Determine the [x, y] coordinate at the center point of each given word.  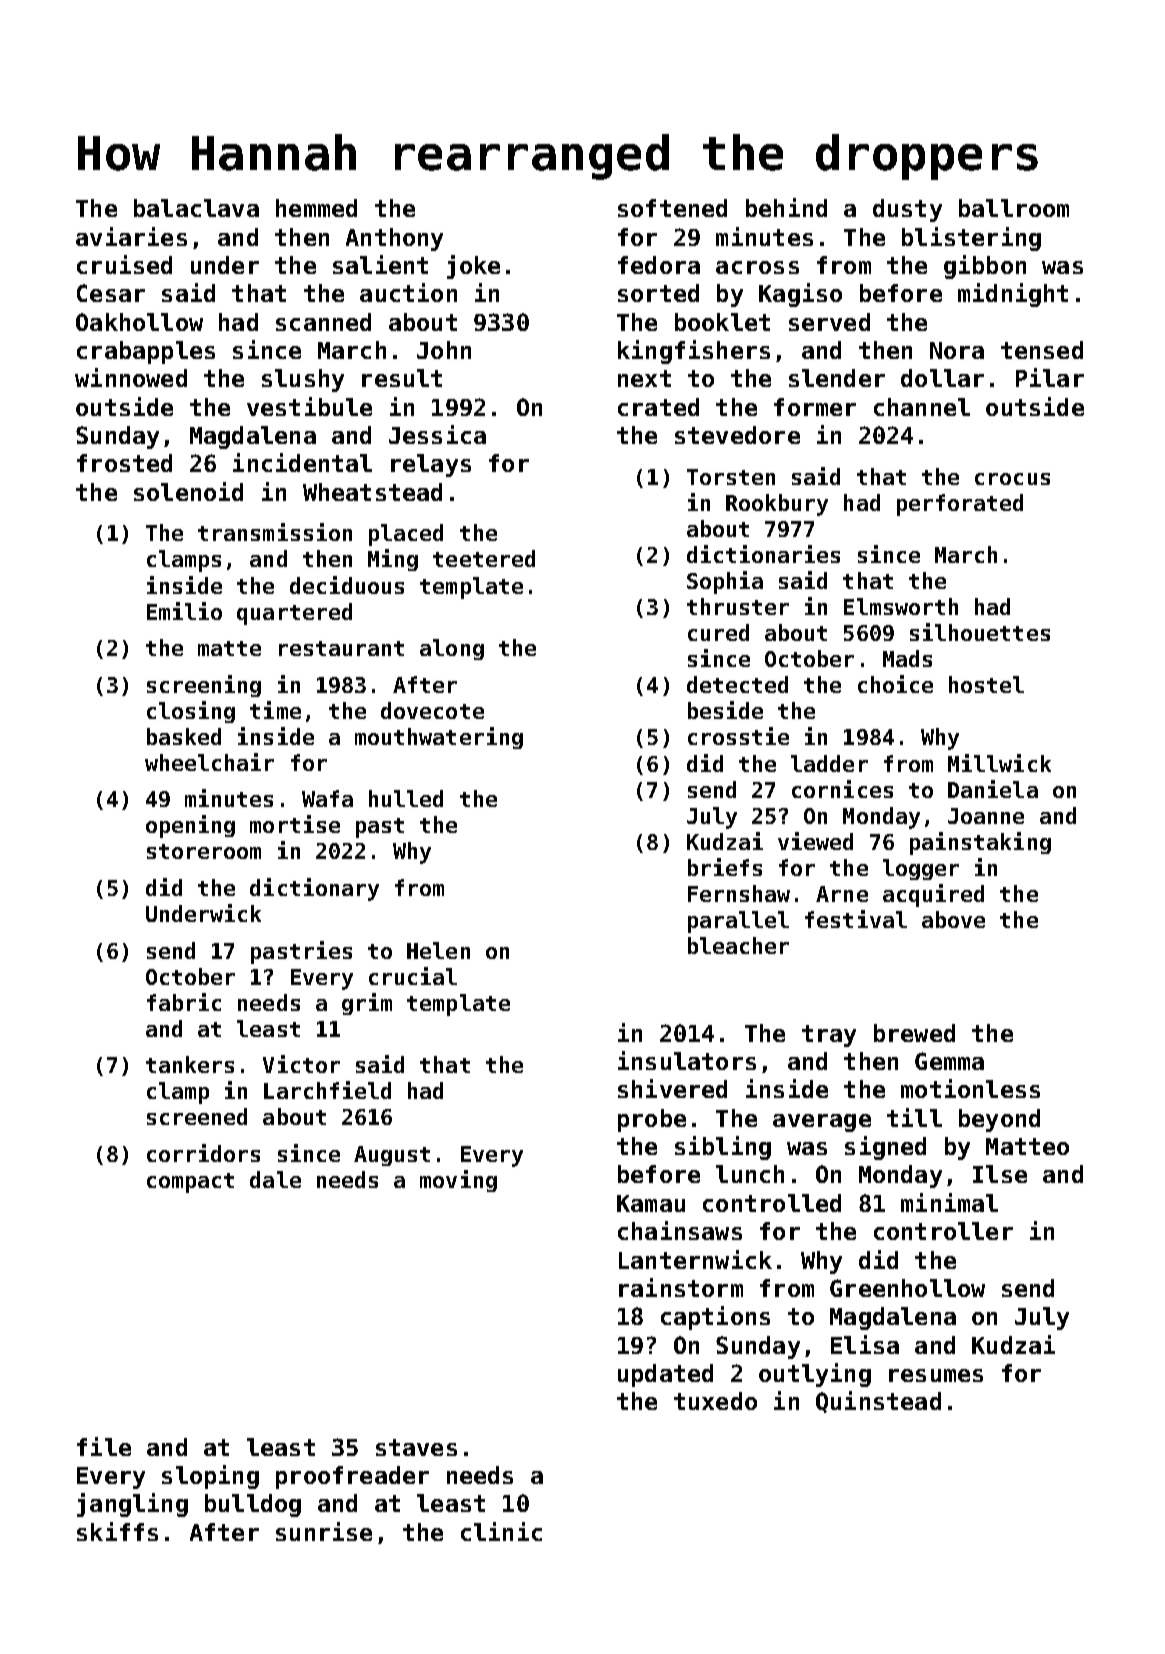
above [953, 919]
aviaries [131, 236]
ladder [829, 763]
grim [367, 1004]
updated [665, 1375]
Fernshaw [739, 893]
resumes [936, 1375]
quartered [294, 614]
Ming [393, 560]
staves [416, 1447]
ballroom [1014, 208]
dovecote [432, 710]
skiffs [117, 1531]
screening [204, 686]
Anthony [394, 239]
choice [895, 684]
